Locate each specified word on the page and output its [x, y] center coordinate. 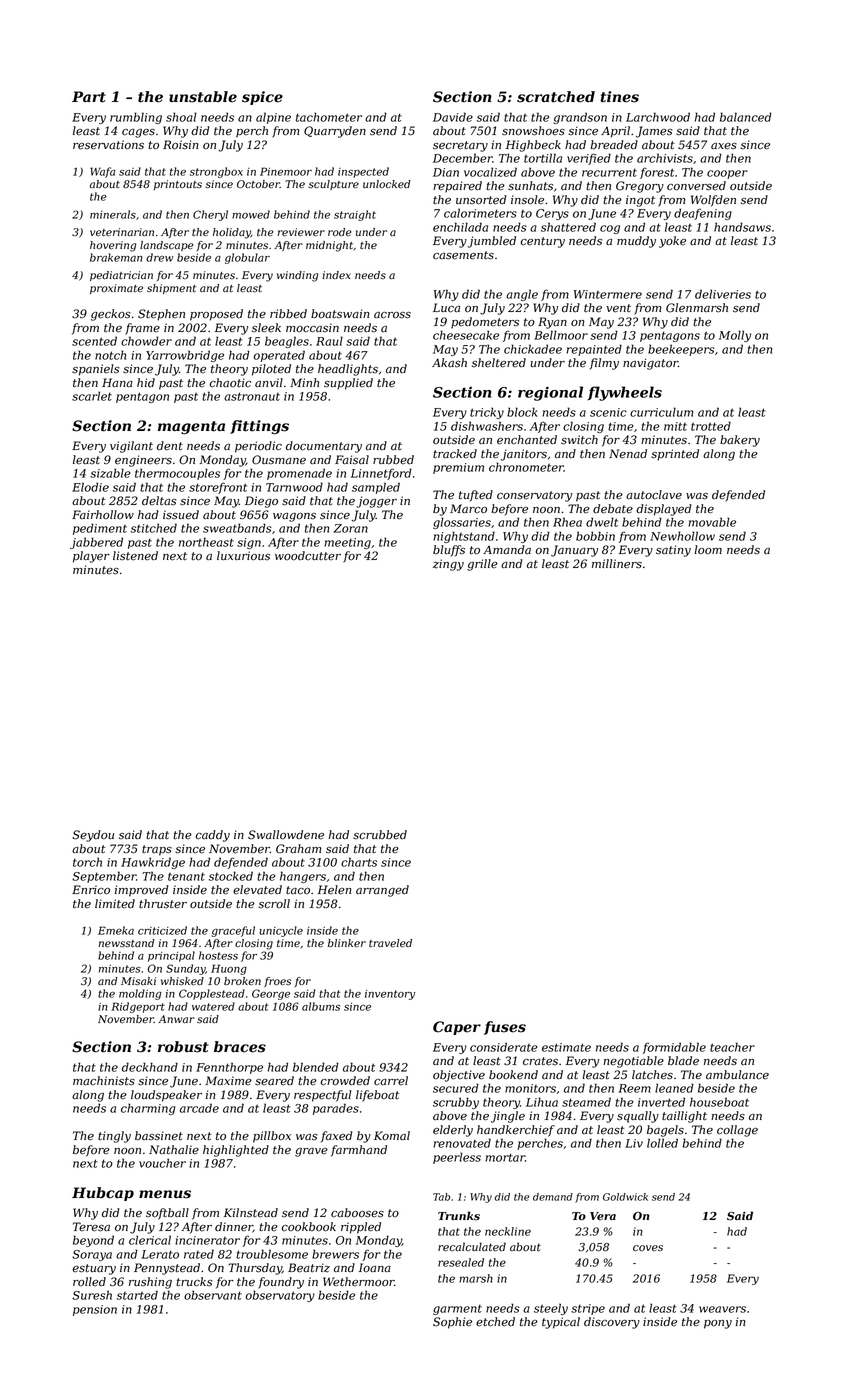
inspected [363, 172]
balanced [746, 117]
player [91, 557]
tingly [114, 1137]
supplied [348, 384]
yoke [672, 242]
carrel [391, 1081]
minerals [113, 214]
